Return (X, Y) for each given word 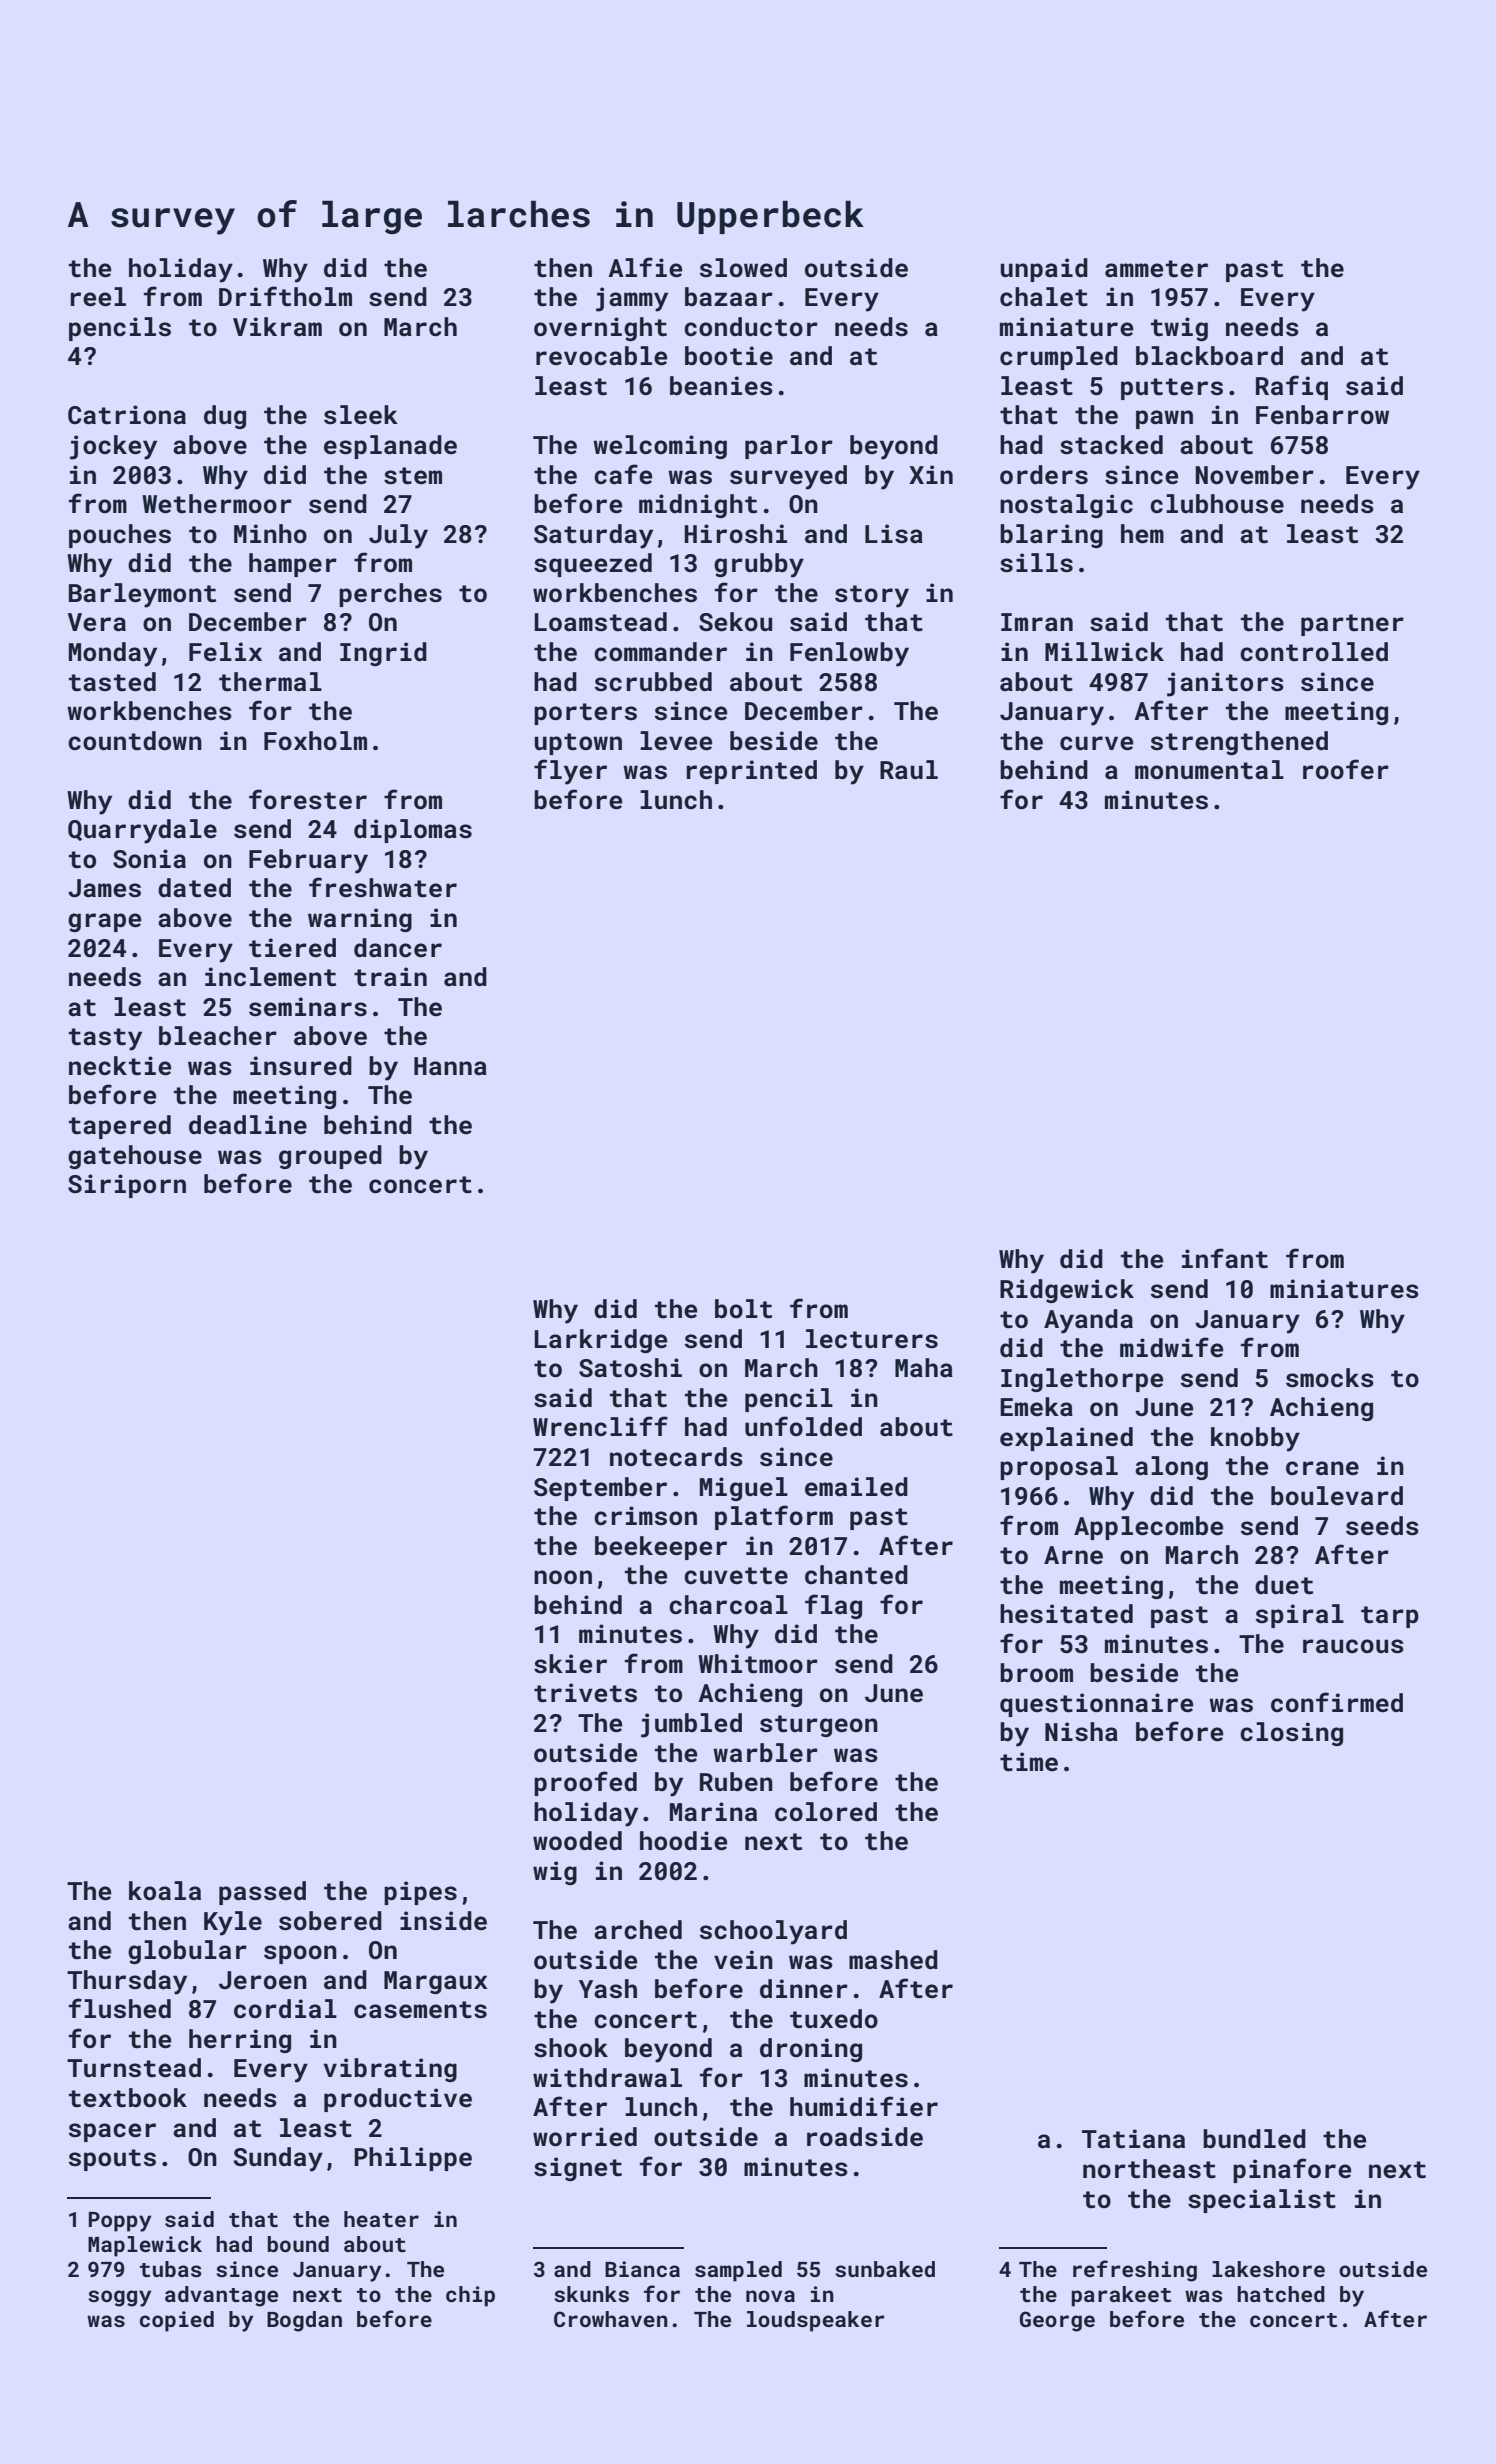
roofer (1346, 769)
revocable (601, 356)
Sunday (278, 2159)
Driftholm (285, 296)
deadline (248, 1125)
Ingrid (383, 654)
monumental (1209, 770)
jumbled (691, 1725)
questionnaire (1096, 1705)
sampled (738, 2271)
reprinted (751, 772)
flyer (570, 772)
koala (165, 1891)
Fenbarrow (1322, 415)
